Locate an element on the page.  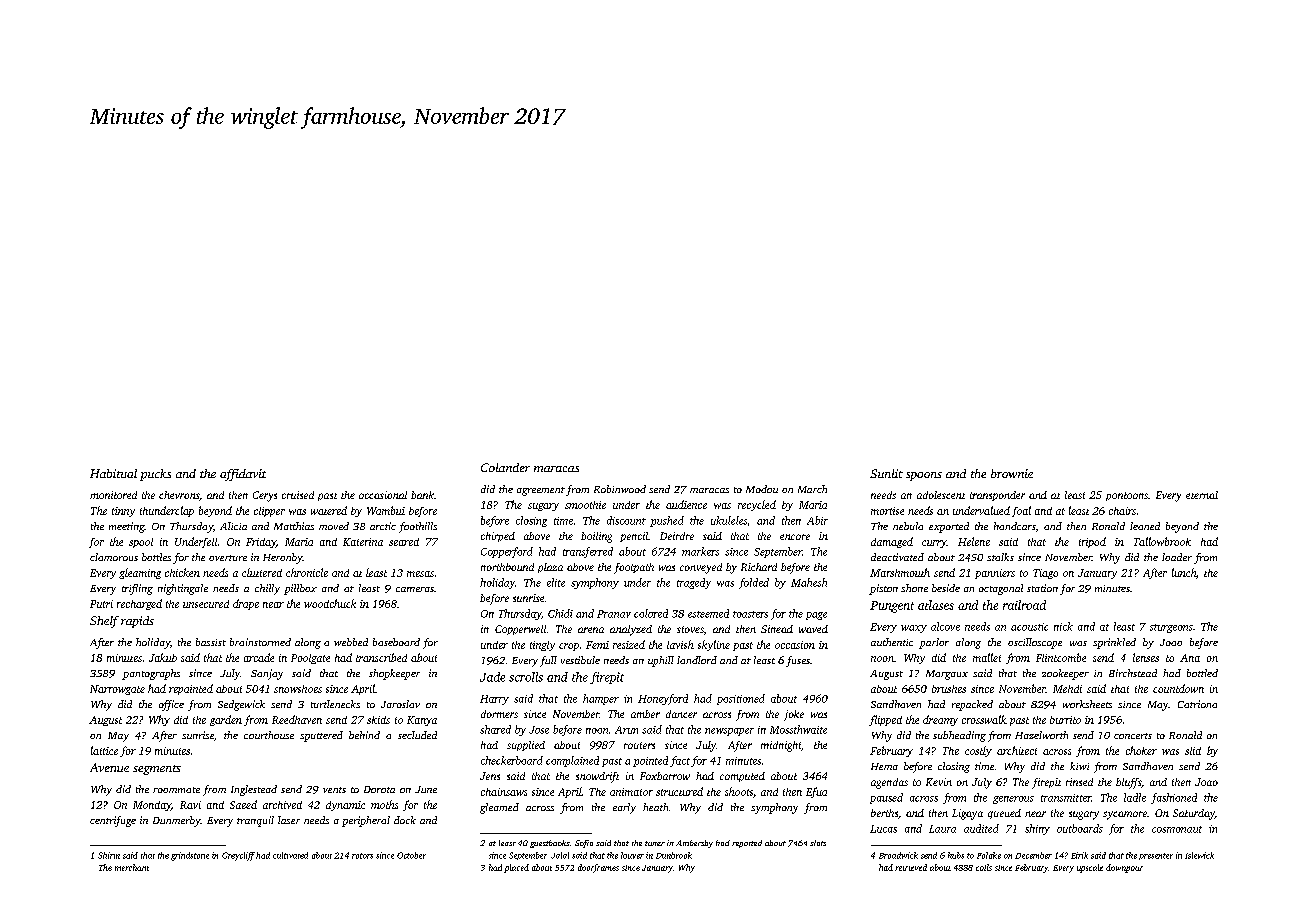
midnight is located at coordinates (781, 746).
